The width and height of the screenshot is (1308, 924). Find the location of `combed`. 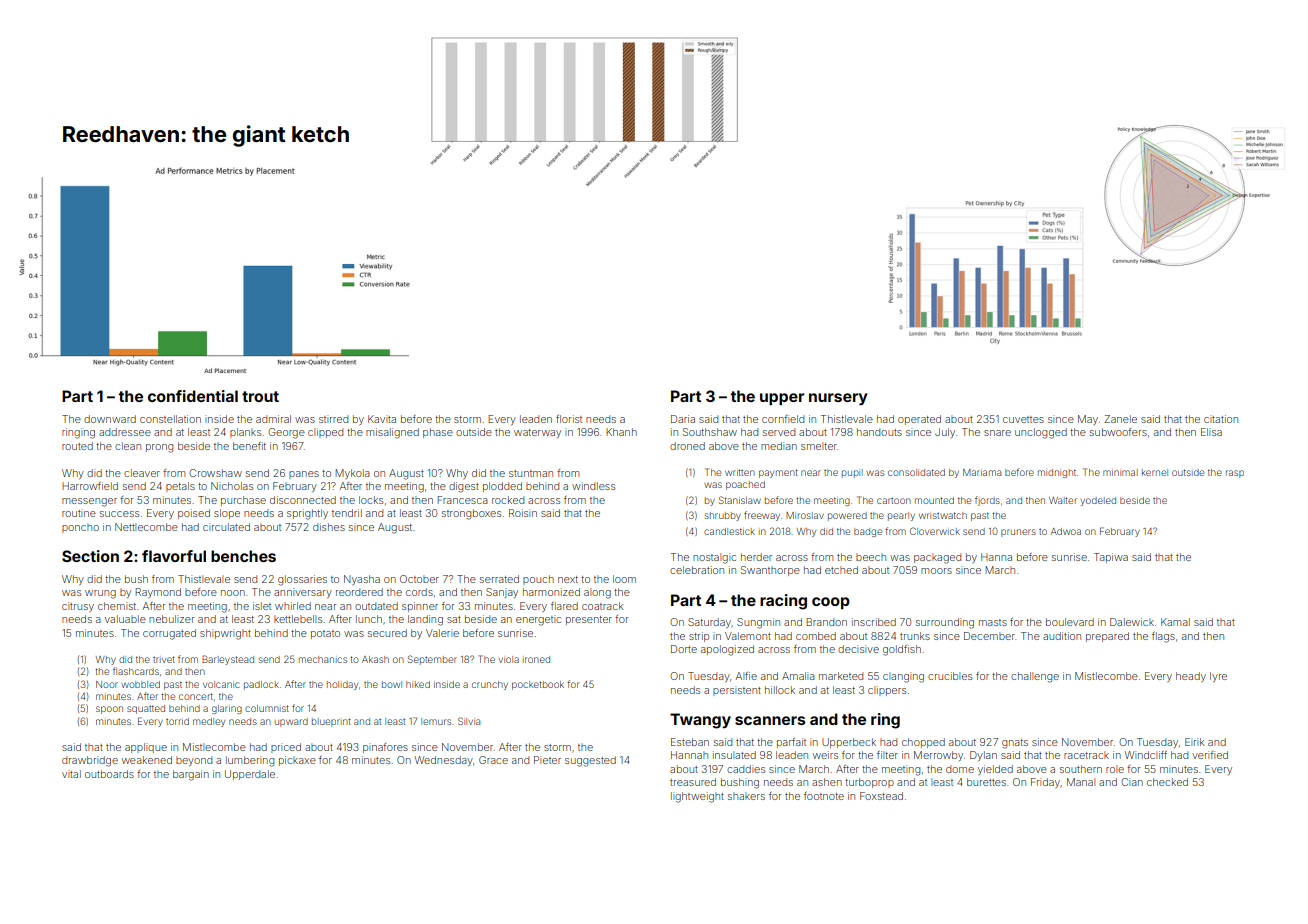

combed is located at coordinates (816, 636).
